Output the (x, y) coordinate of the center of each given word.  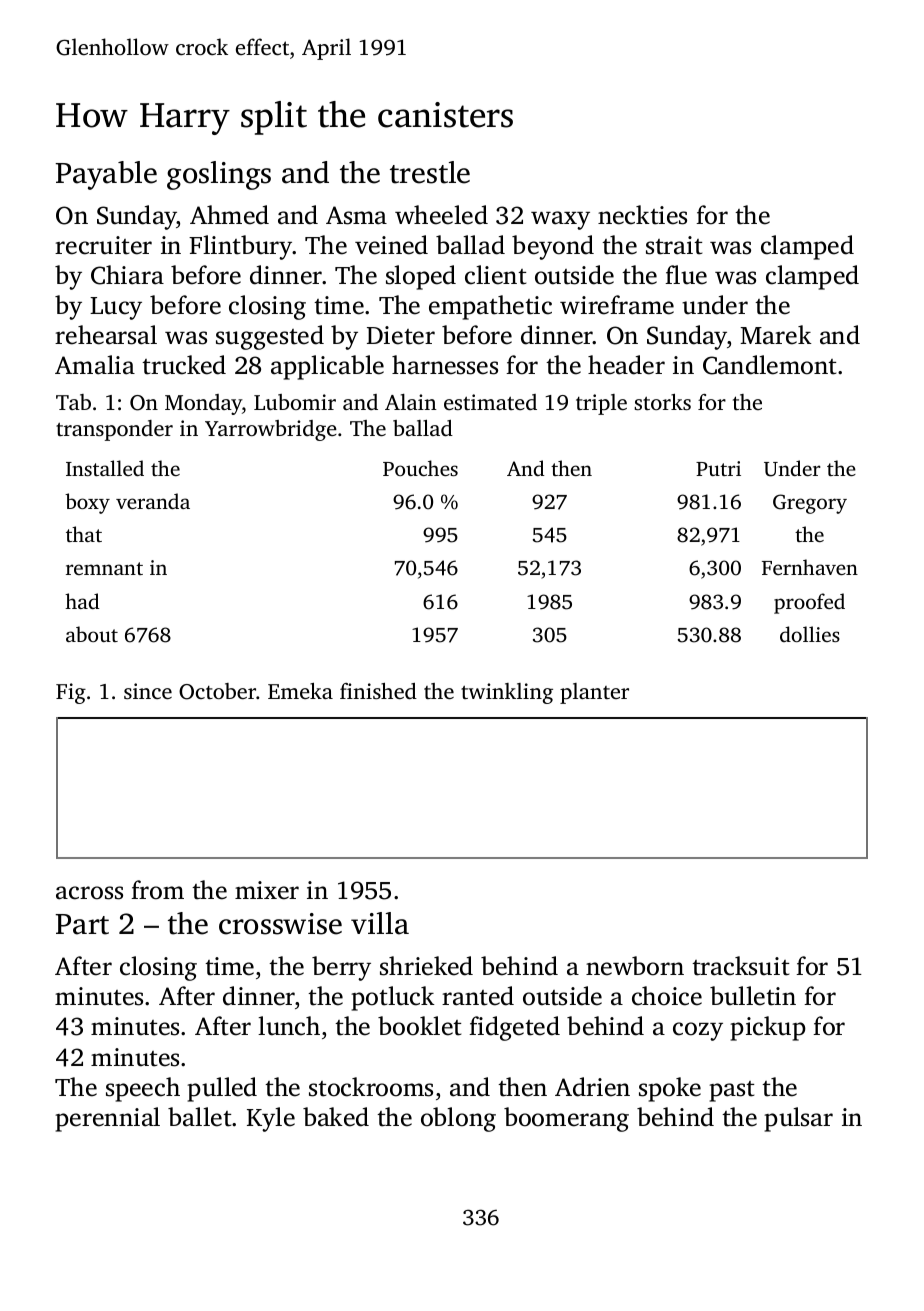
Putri (718, 468)
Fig (71, 693)
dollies (810, 634)
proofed (809, 603)
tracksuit (740, 966)
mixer (267, 890)
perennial (107, 1119)
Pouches (420, 468)
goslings (219, 175)
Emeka (300, 691)
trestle (430, 172)
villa (380, 923)
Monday (203, 404)
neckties (642, 215)
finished (378, 691)
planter (594, 693)
